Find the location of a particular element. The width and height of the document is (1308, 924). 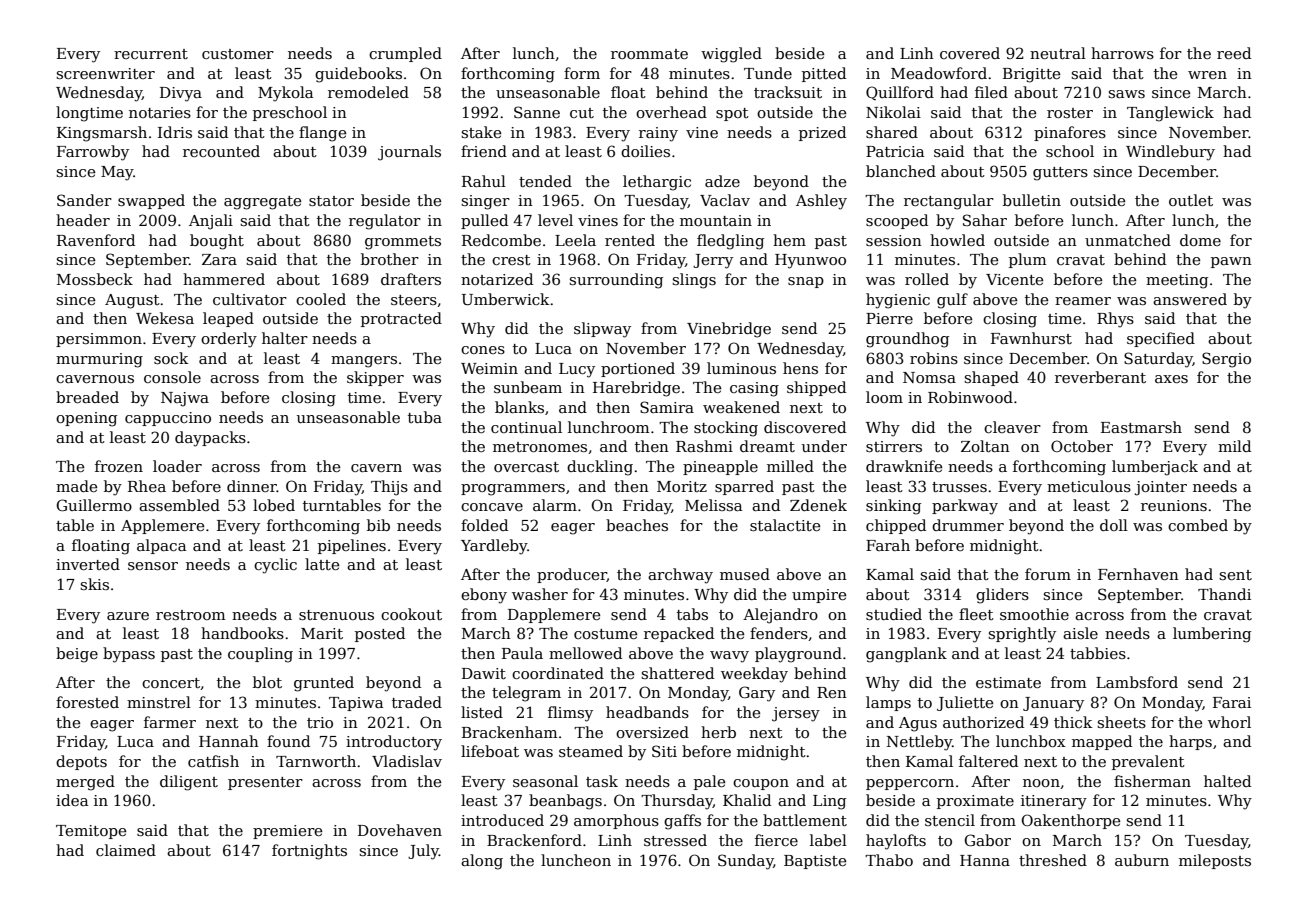

answered is located at coordinates (1190, 299).
